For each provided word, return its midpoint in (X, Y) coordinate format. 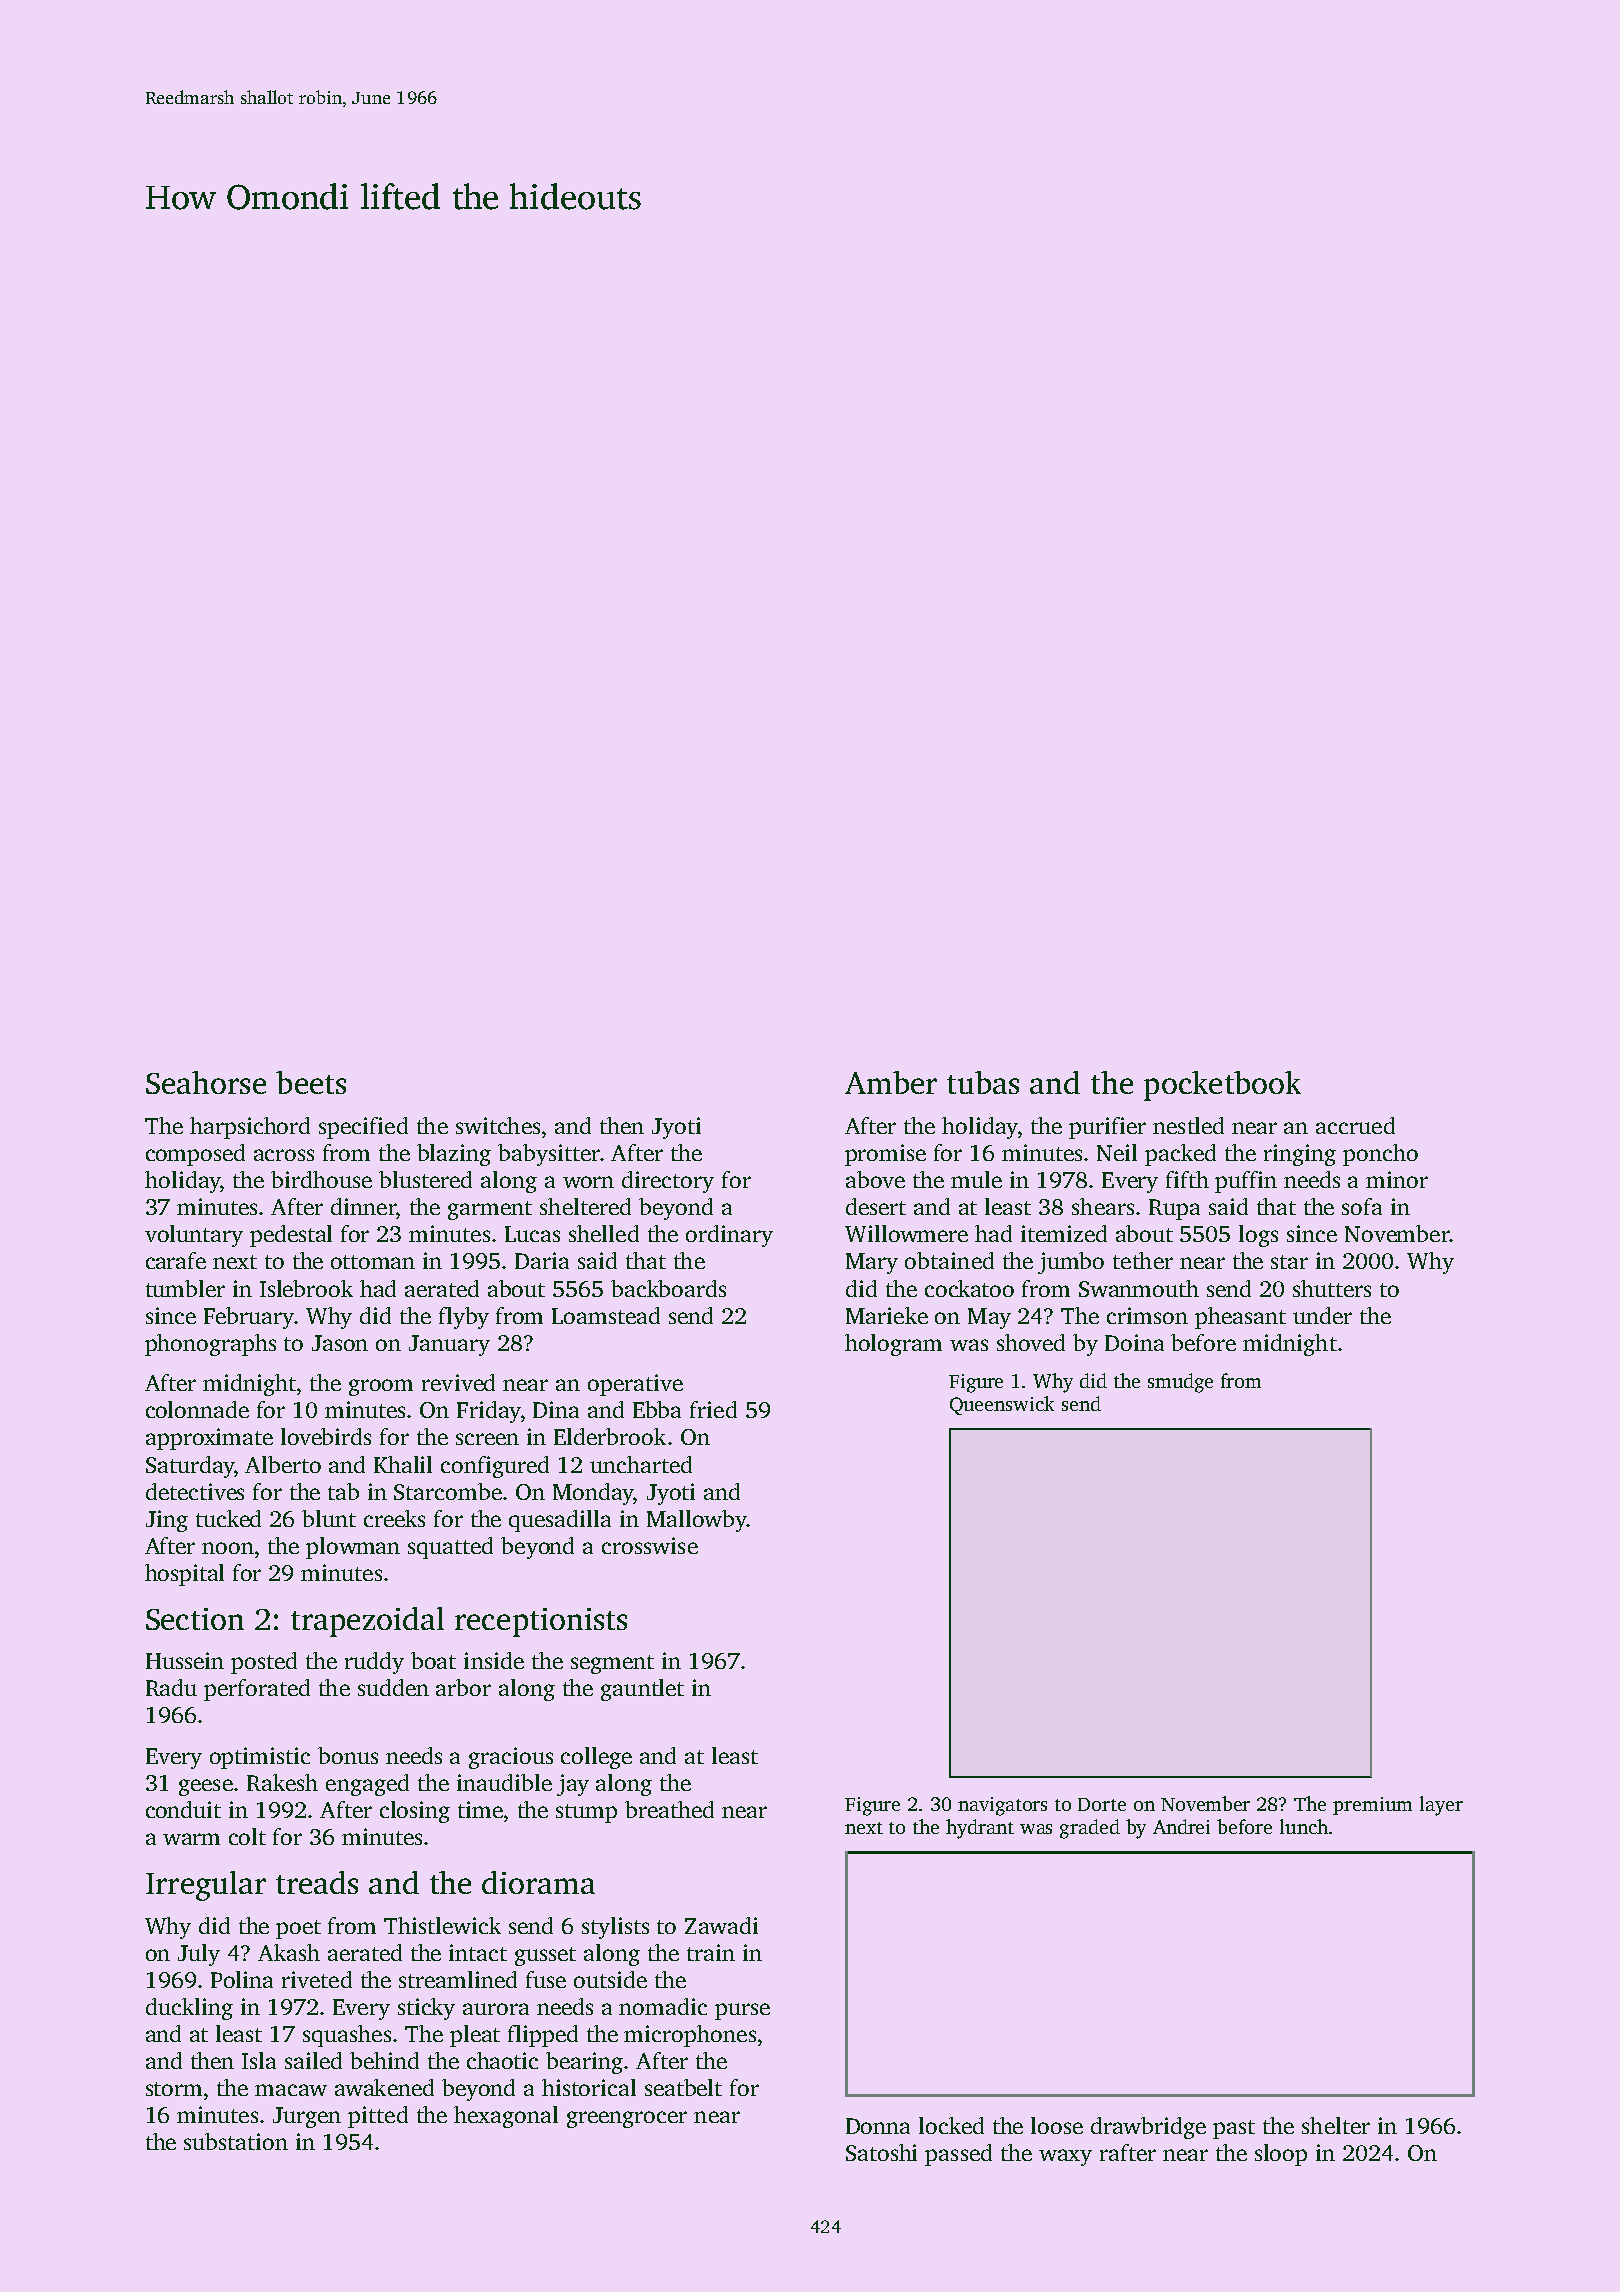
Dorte (1102, 1804)
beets (311, 1082)
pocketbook (1222, 1086)
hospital (184, 1575)
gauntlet (642, 1690)
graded (1090, 1829)
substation (236, 2141)
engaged (367, 1785)
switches (498, 1125)
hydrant (980, 1829)
